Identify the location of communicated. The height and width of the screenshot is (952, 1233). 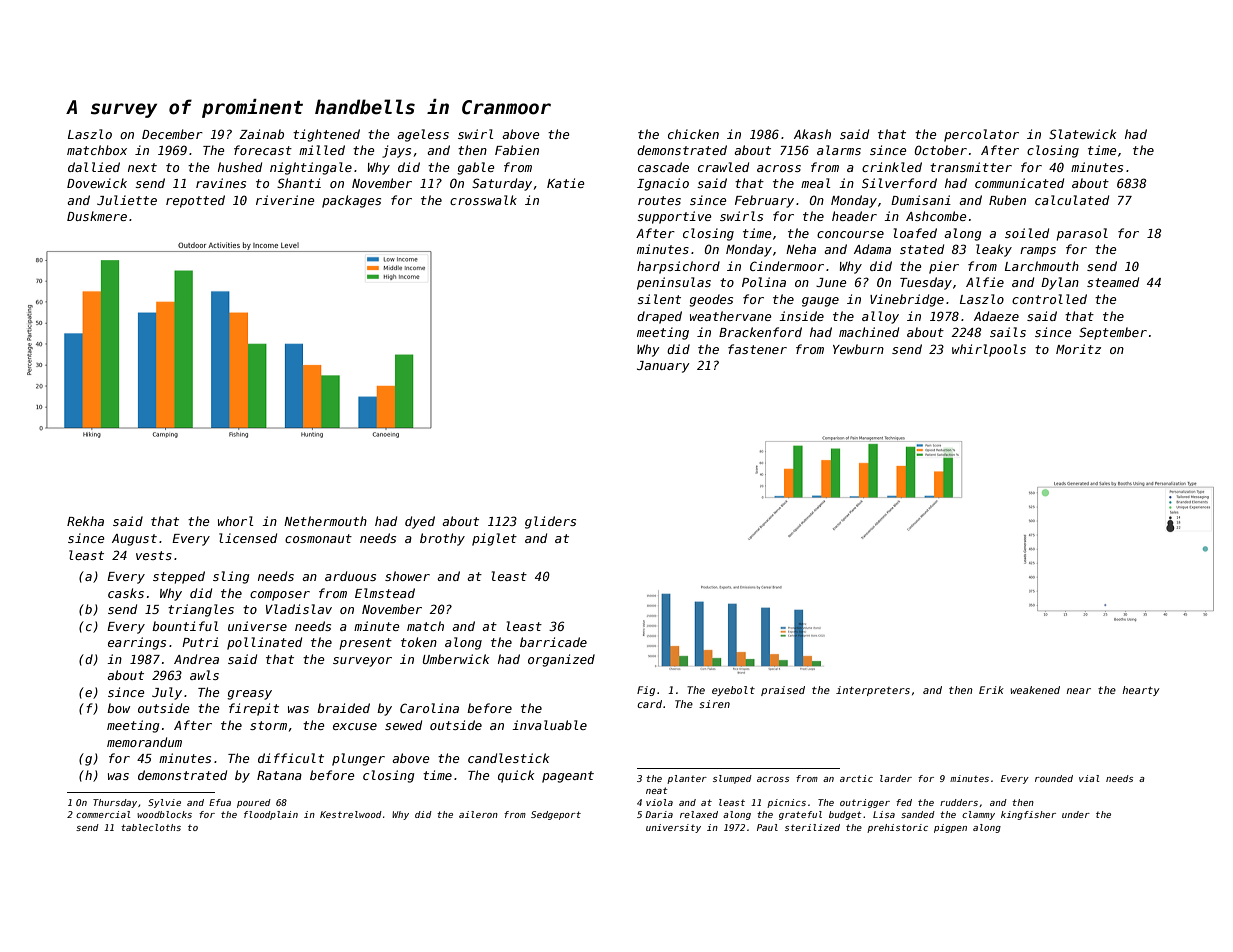
(1019, 183).
